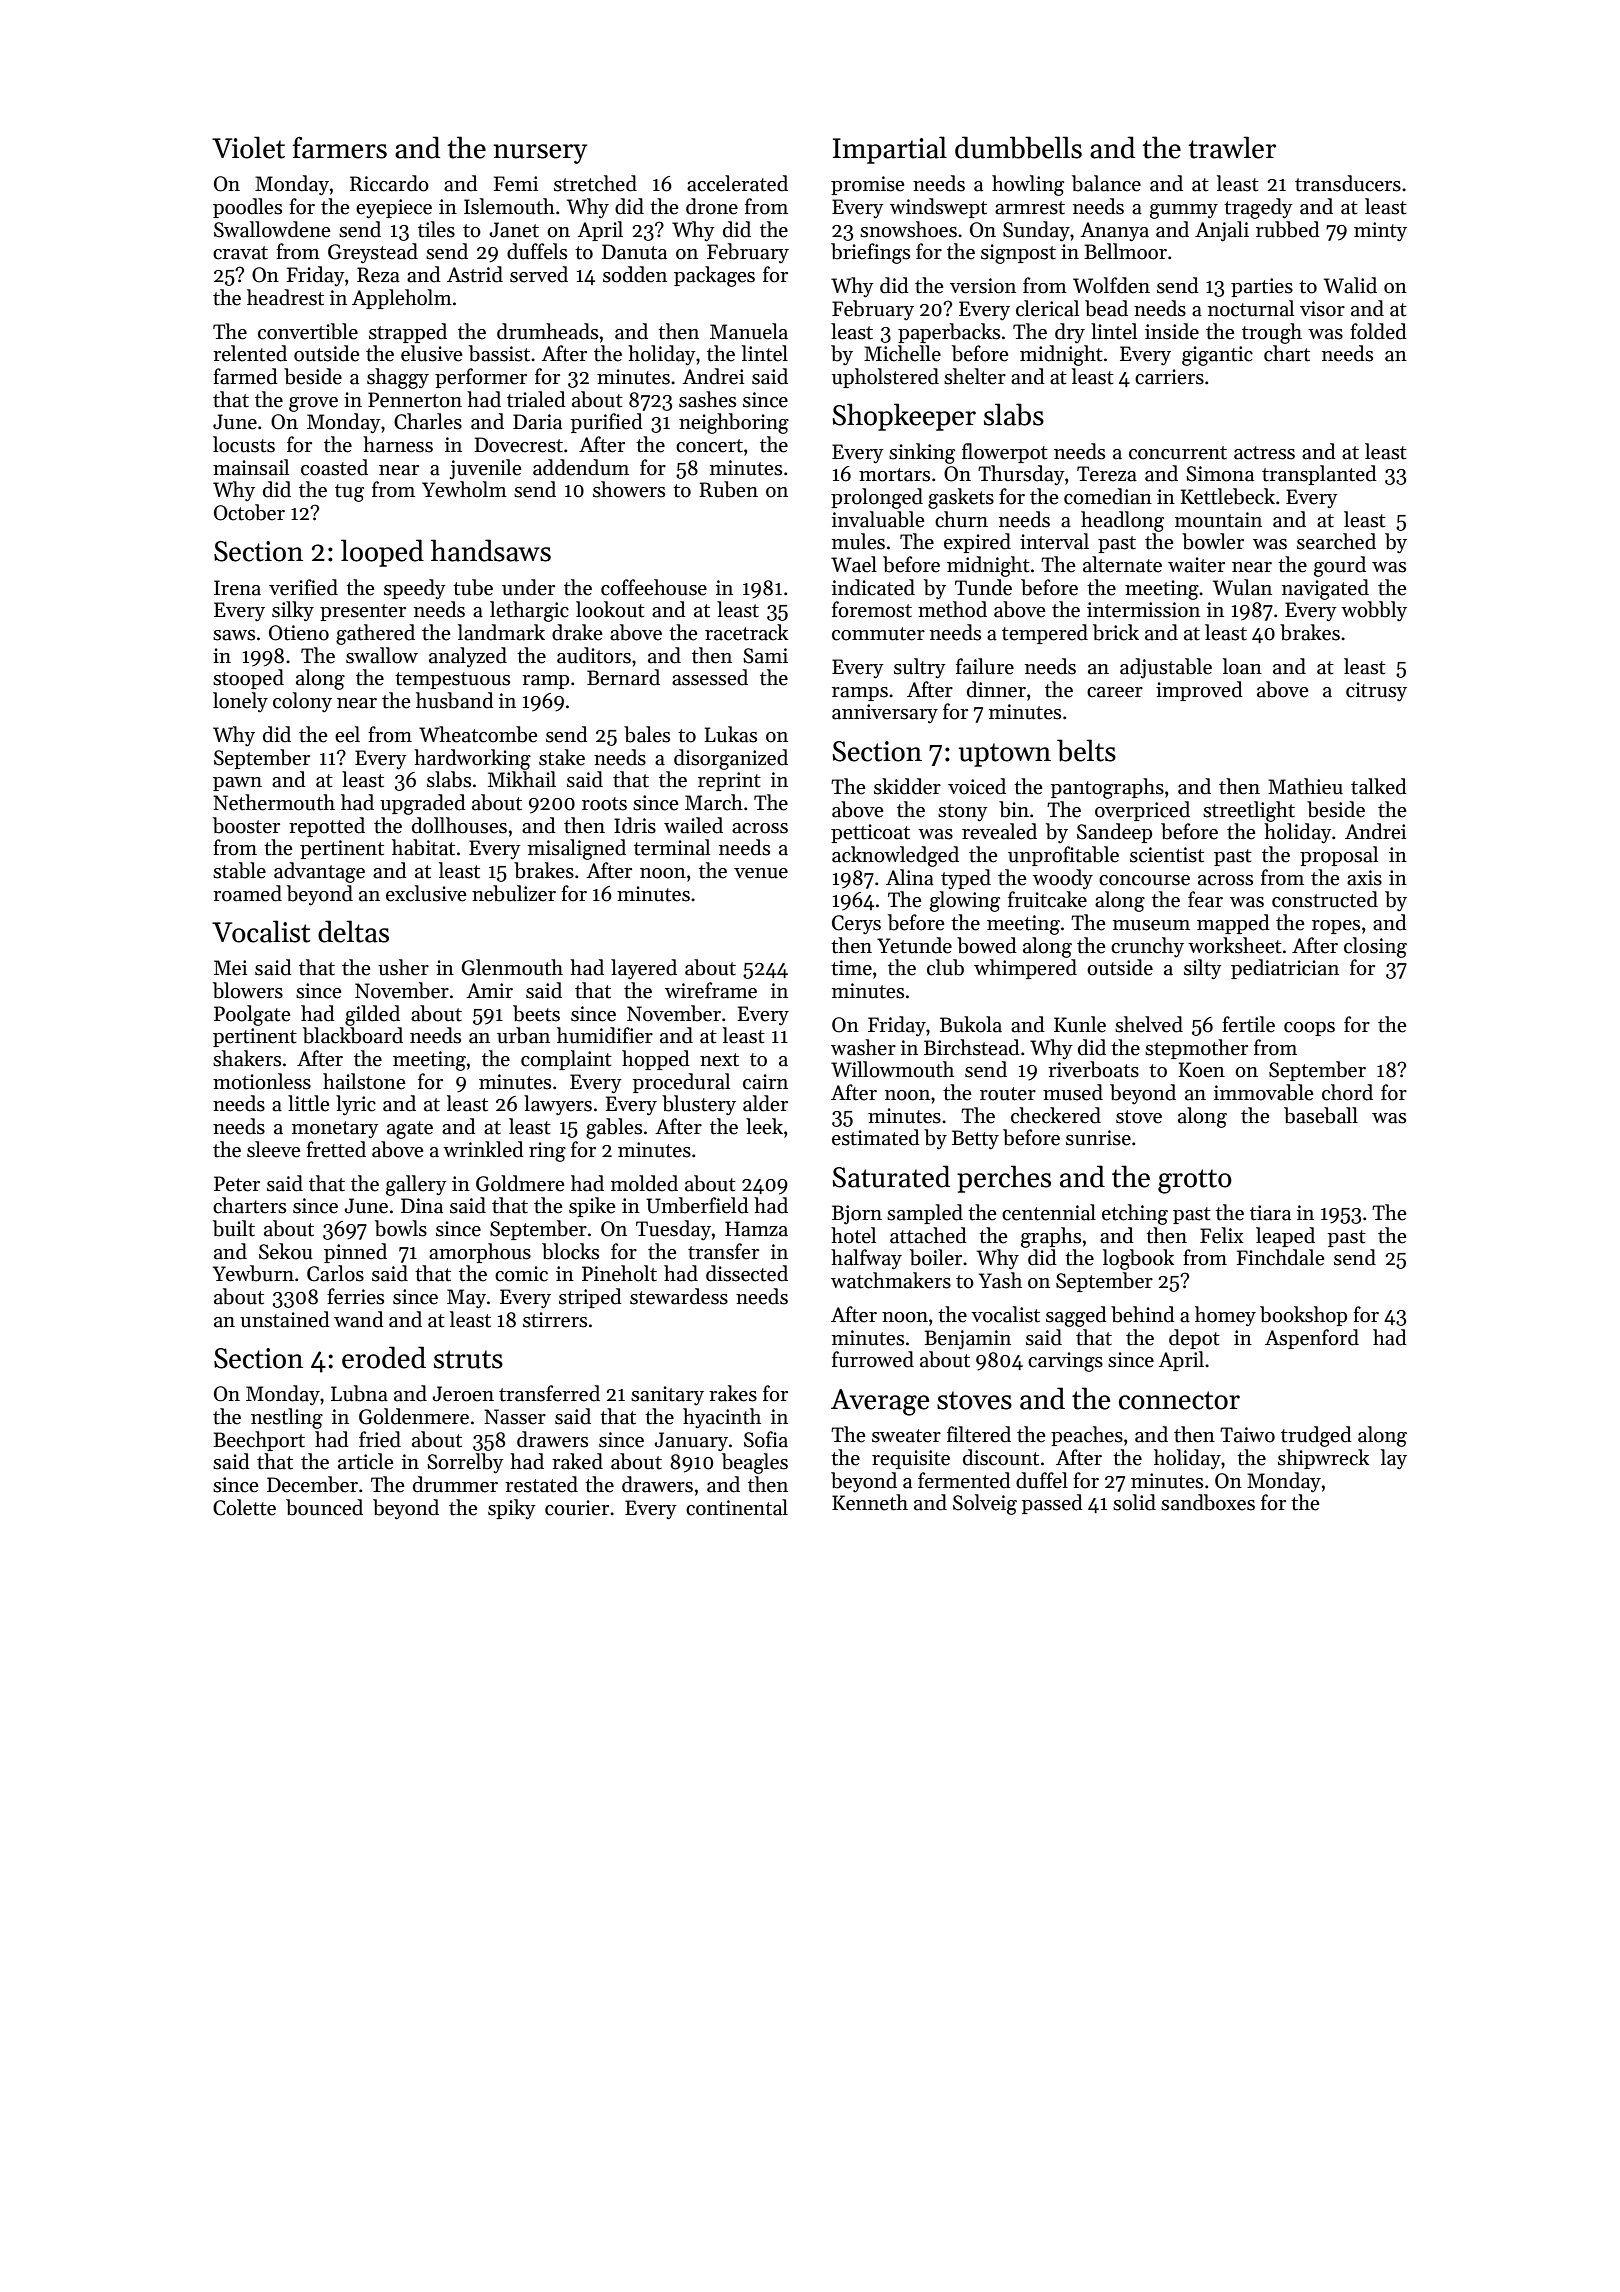 The image size is (1620, 2292). I want to click on trawler, so click(1232, 147).
